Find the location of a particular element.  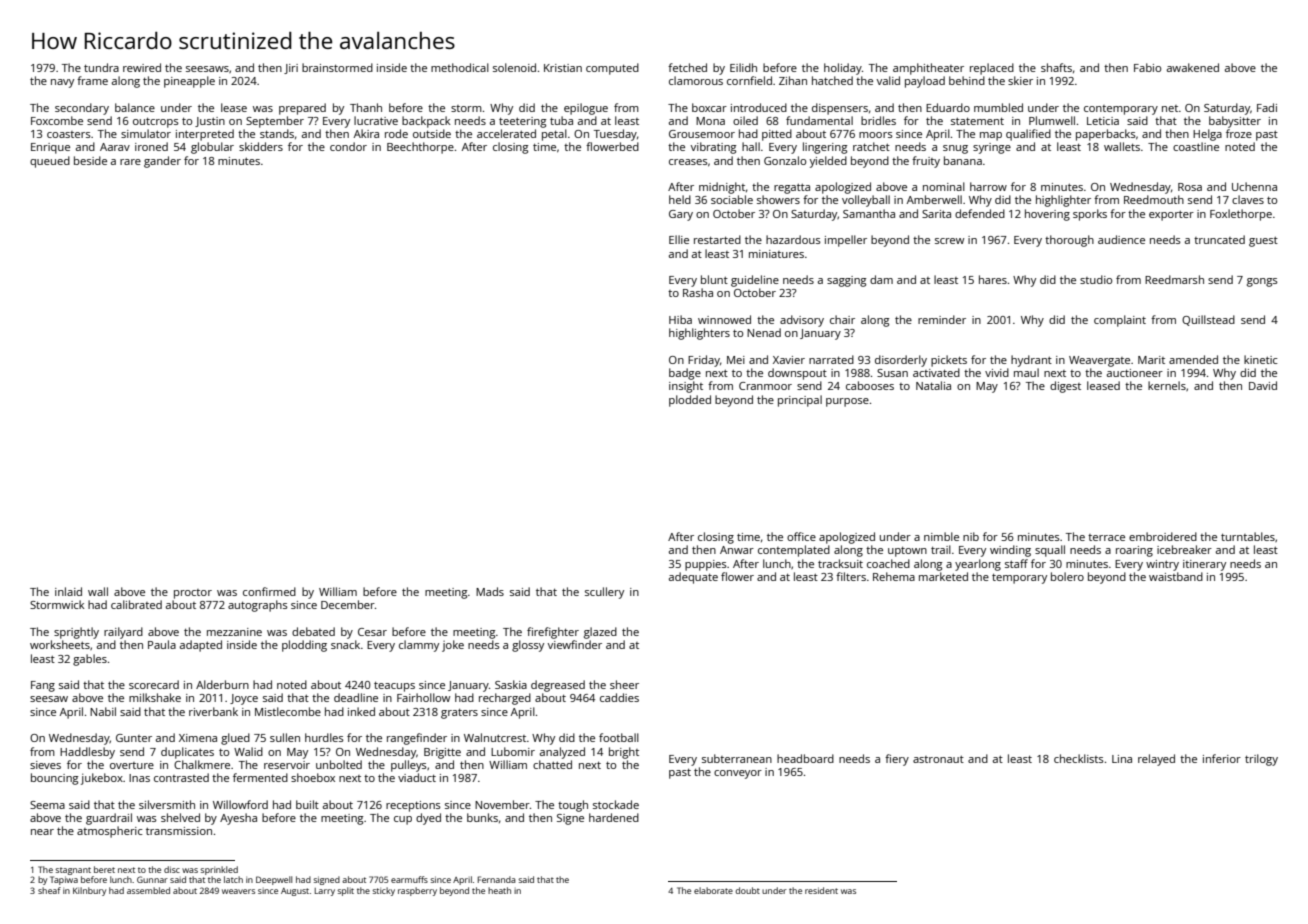

advisory is located at coordinates (802, 321).
